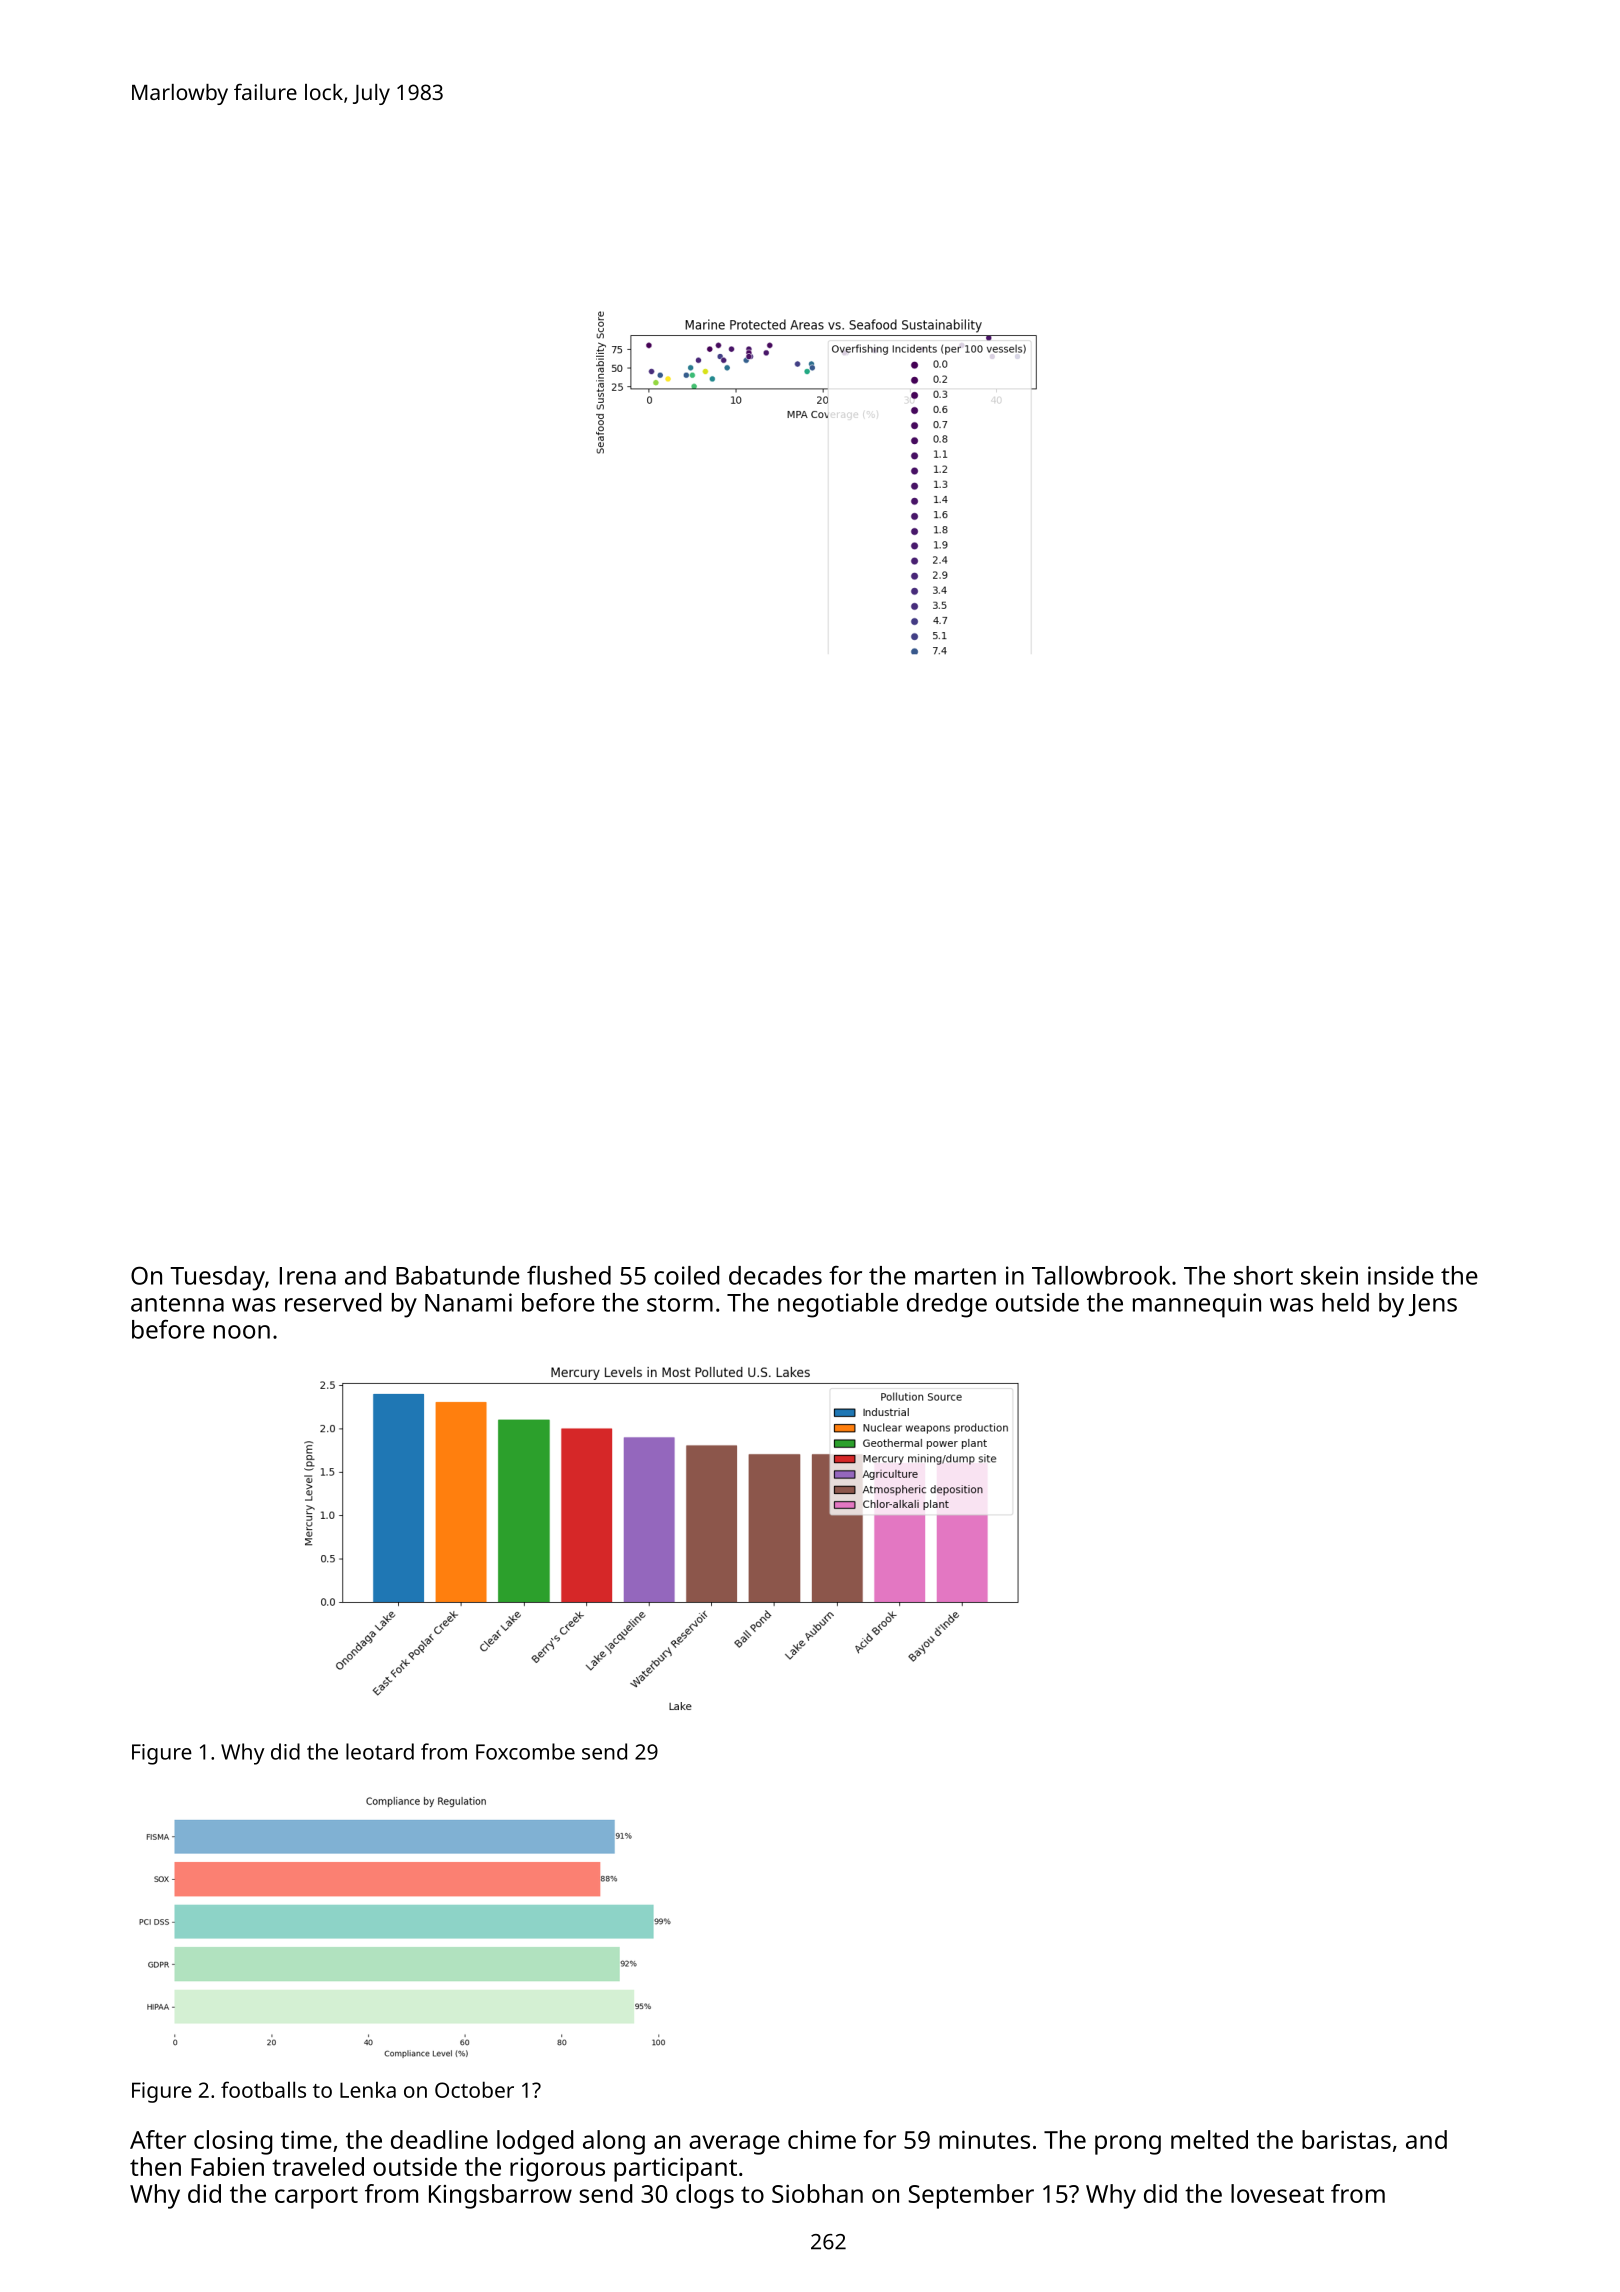 The image size is (1620, 2292). I want to click on leotard, so click(380, 1751).
